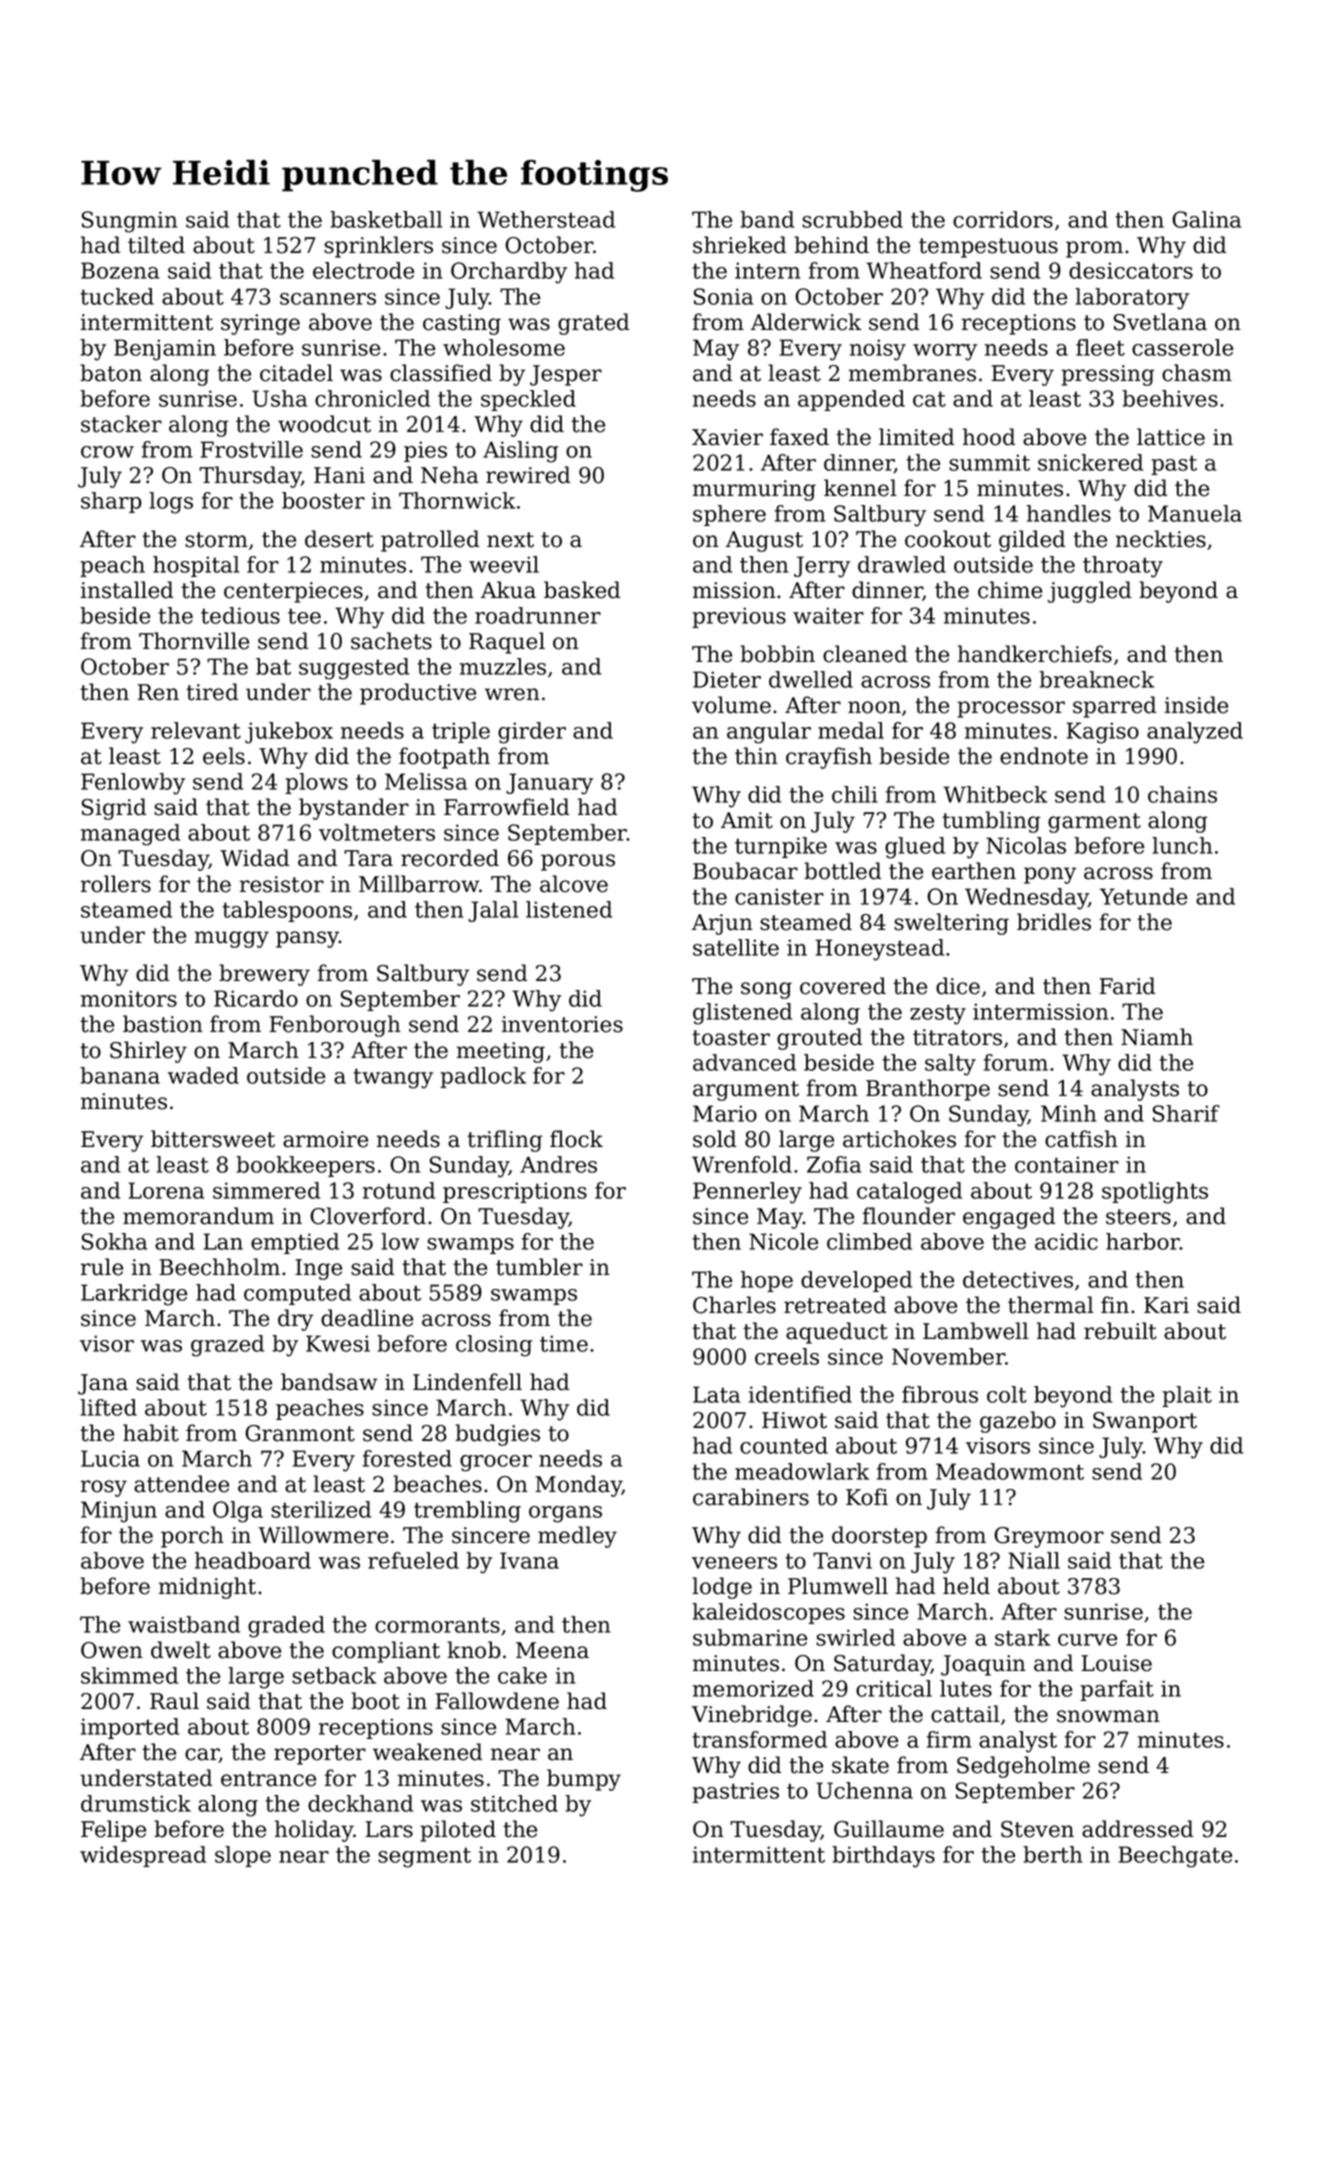 This screenshot has width=1325, height=2182. I want to click on grouted, so click(819, 1039).
